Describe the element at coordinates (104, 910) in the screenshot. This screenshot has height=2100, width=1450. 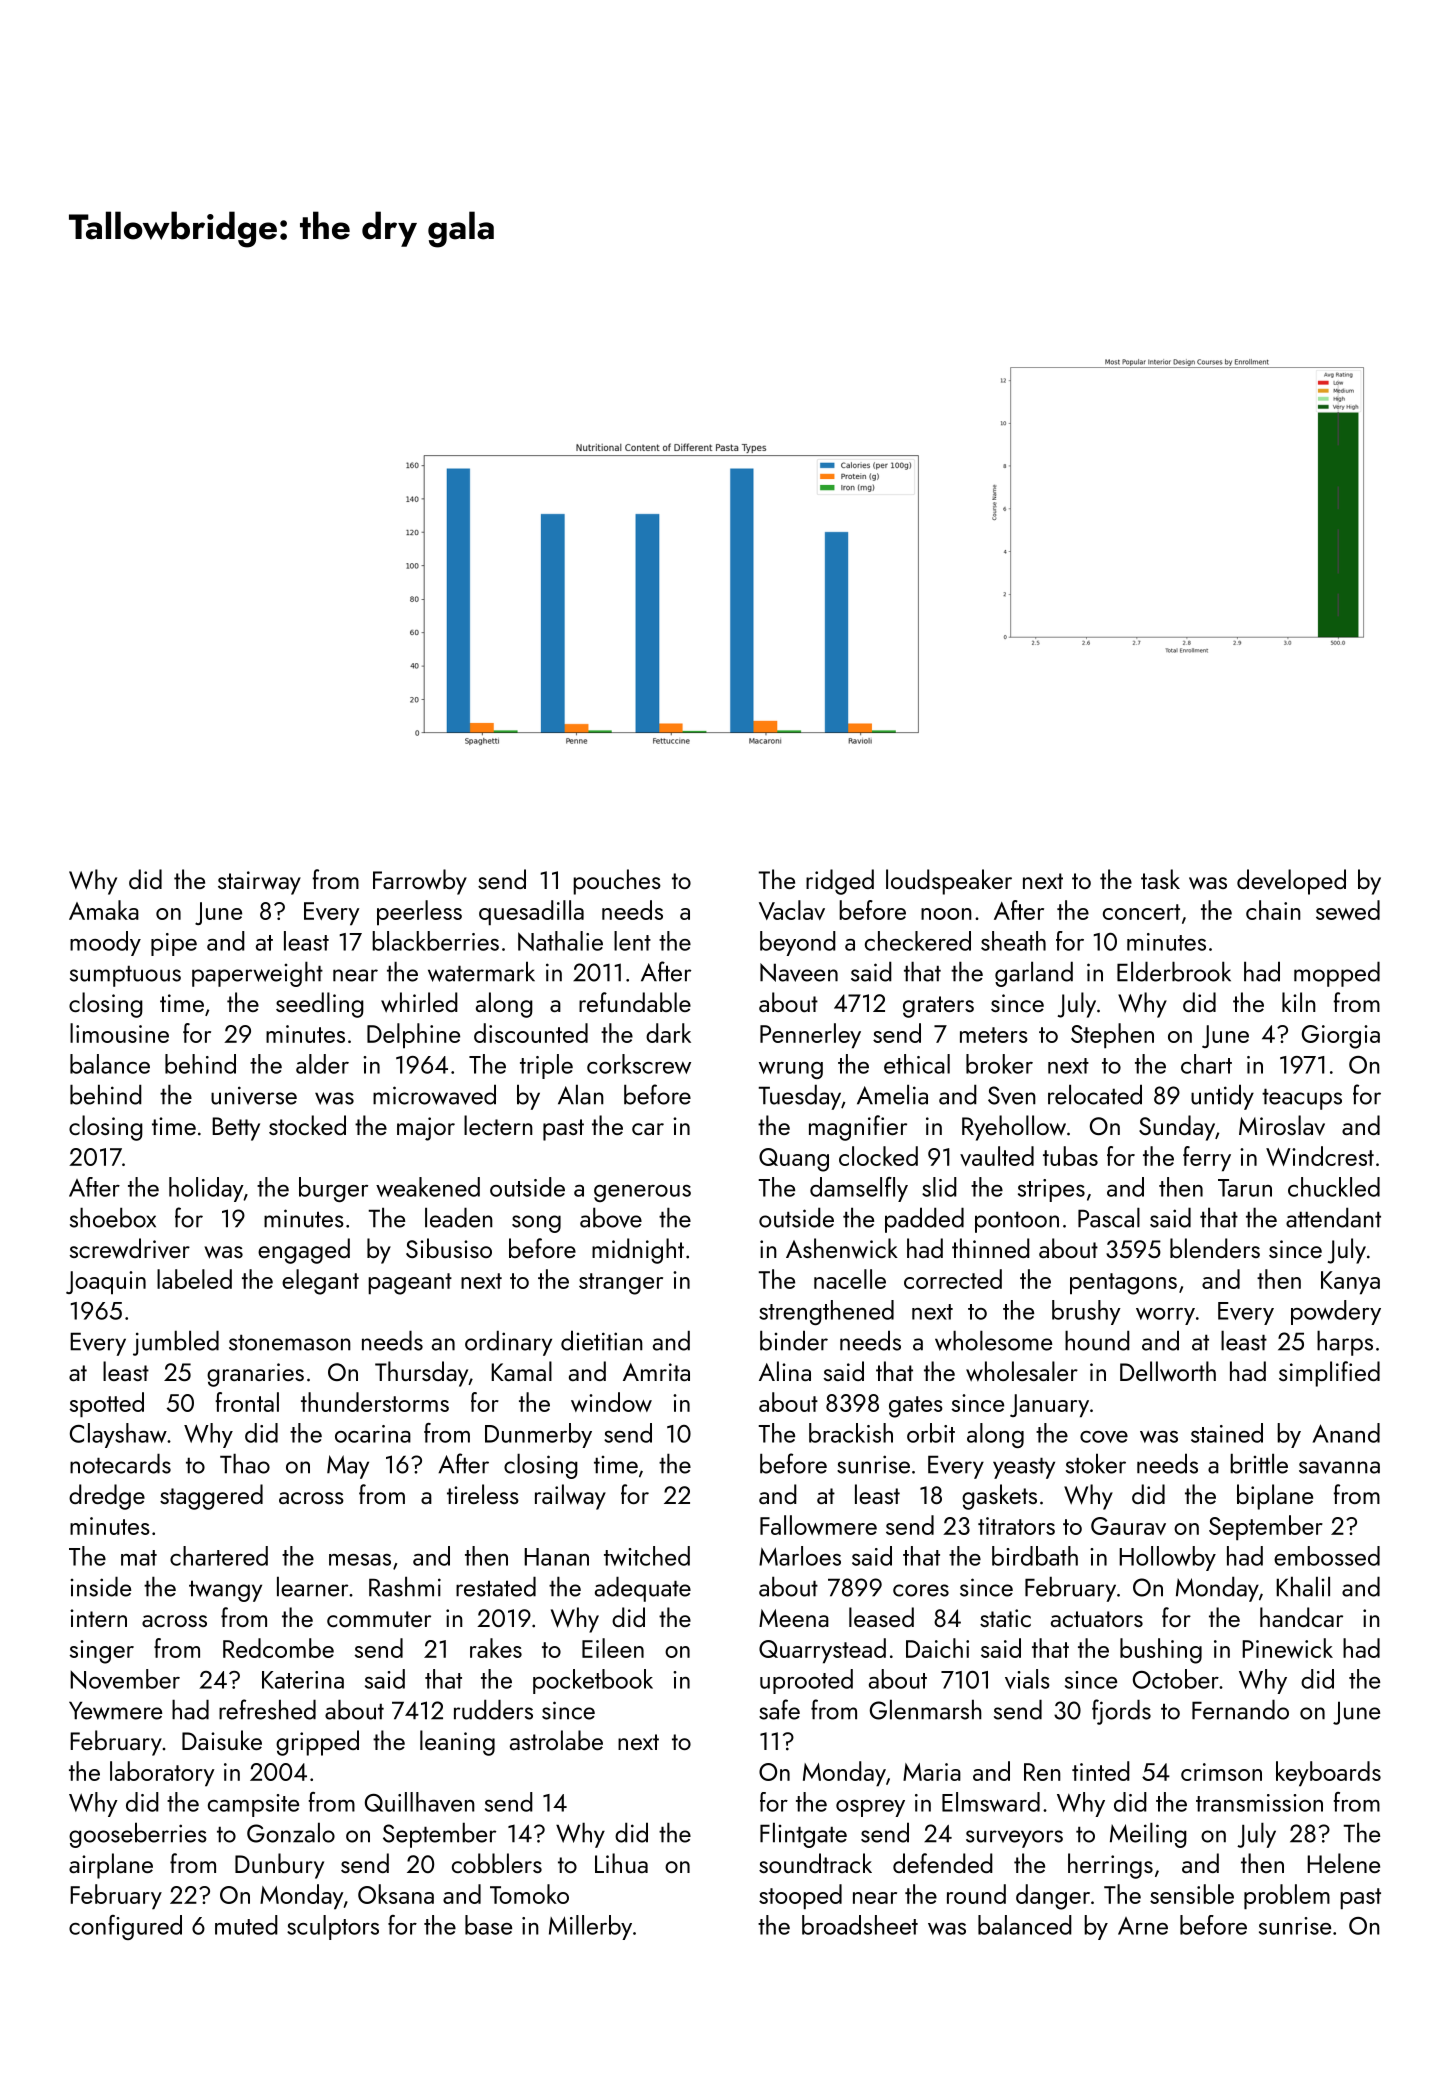
I see `Amaka` at that location.
